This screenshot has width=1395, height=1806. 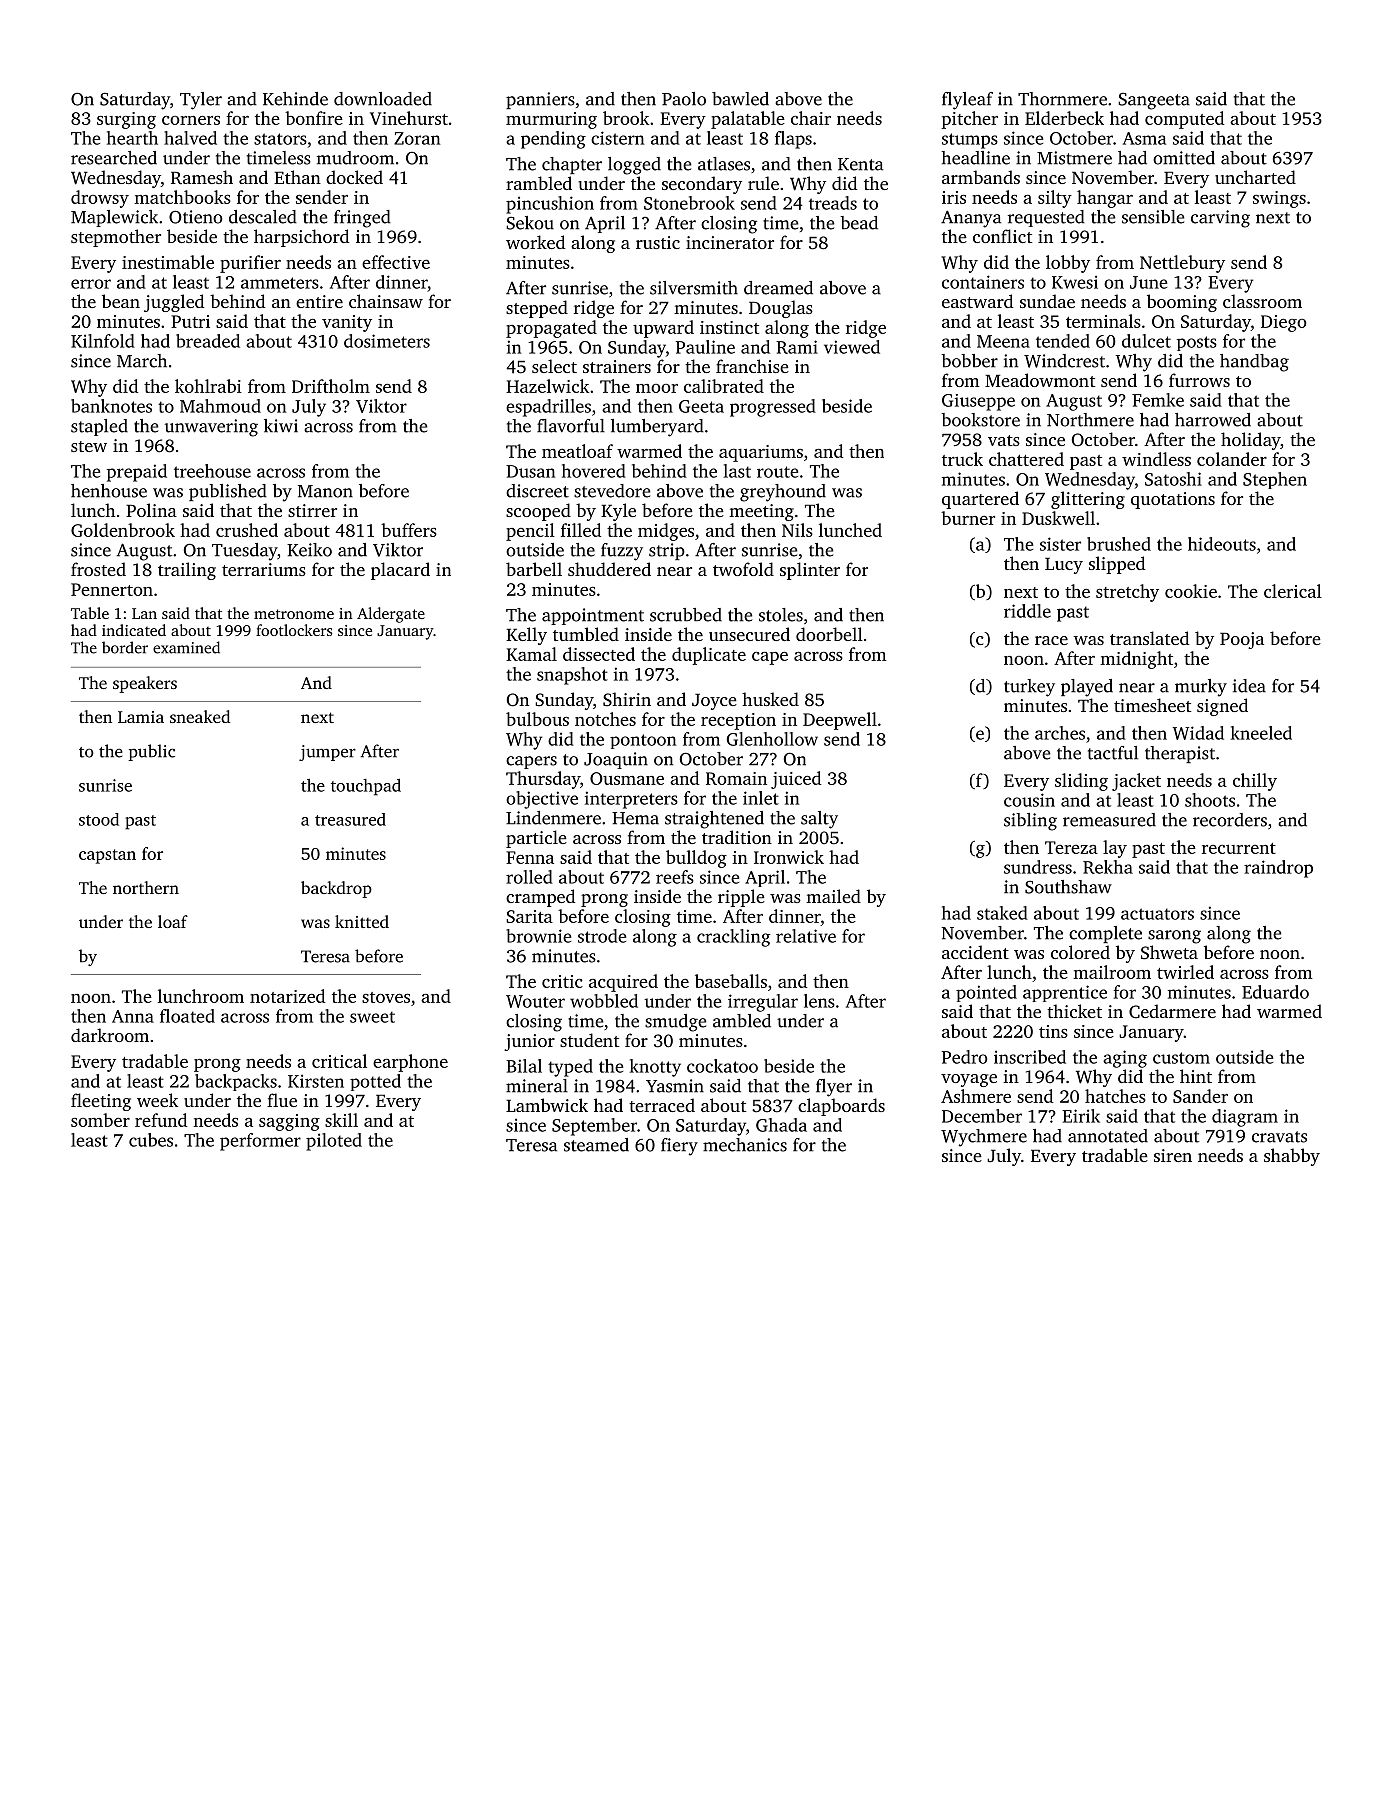 I want to click on turkey, so click(x=1029, y=688).
